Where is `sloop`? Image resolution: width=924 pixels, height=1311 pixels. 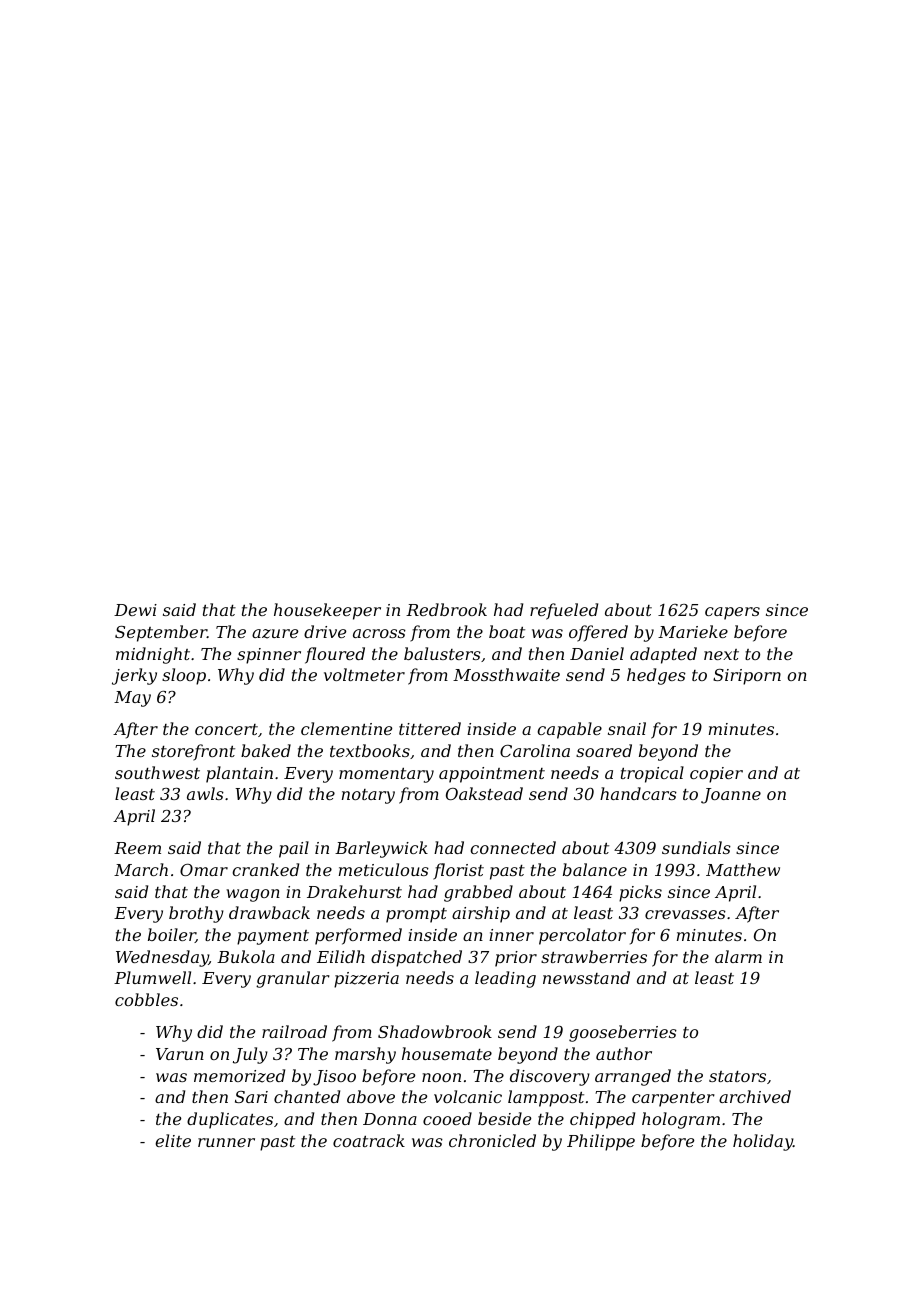 sloop is located at coordinates (184, 676).
